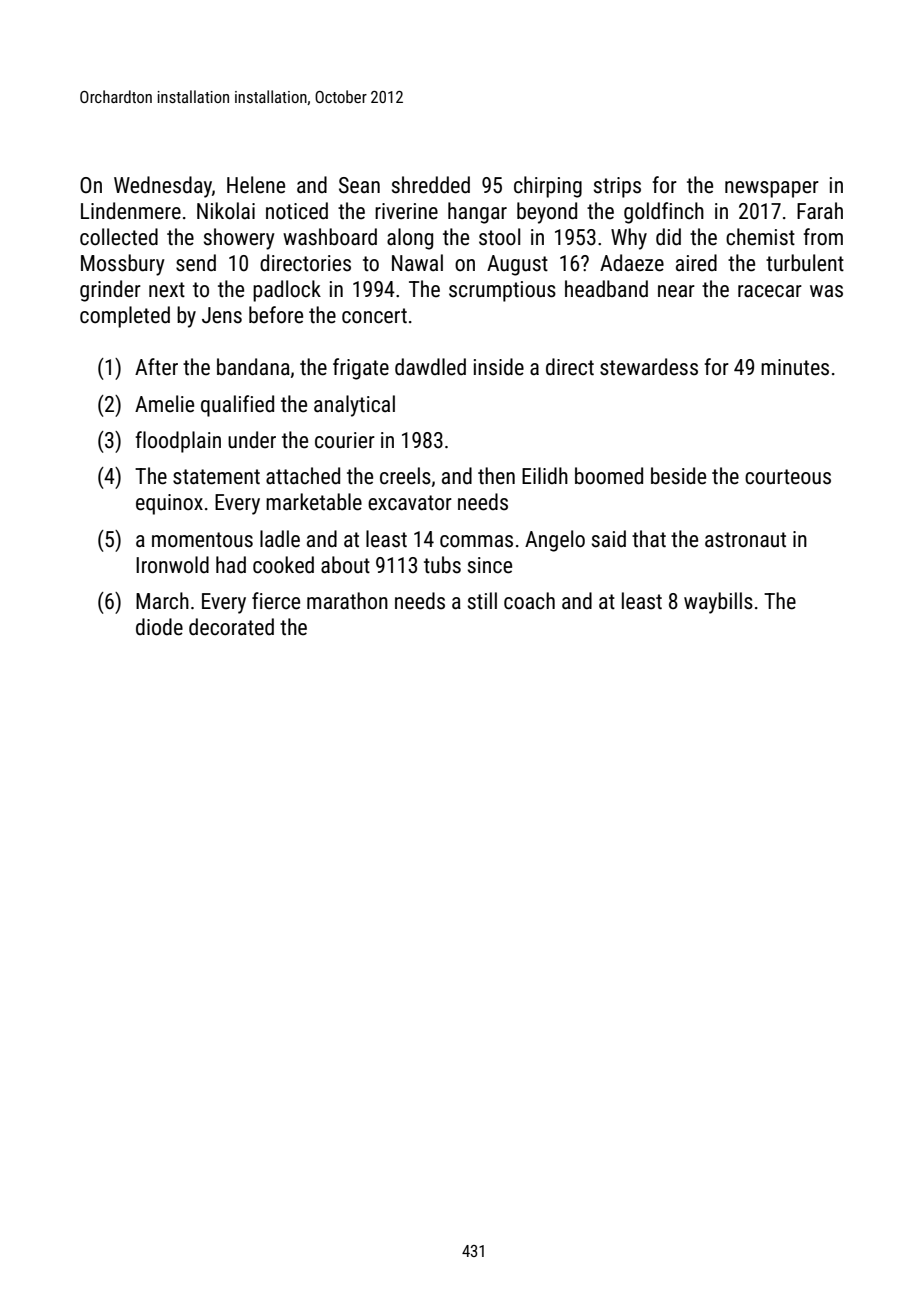 The height and width of the screenshot is (1311, 924). Describe the element at coordinates (196, 263) in the screenshot. I see `send` at that location.
